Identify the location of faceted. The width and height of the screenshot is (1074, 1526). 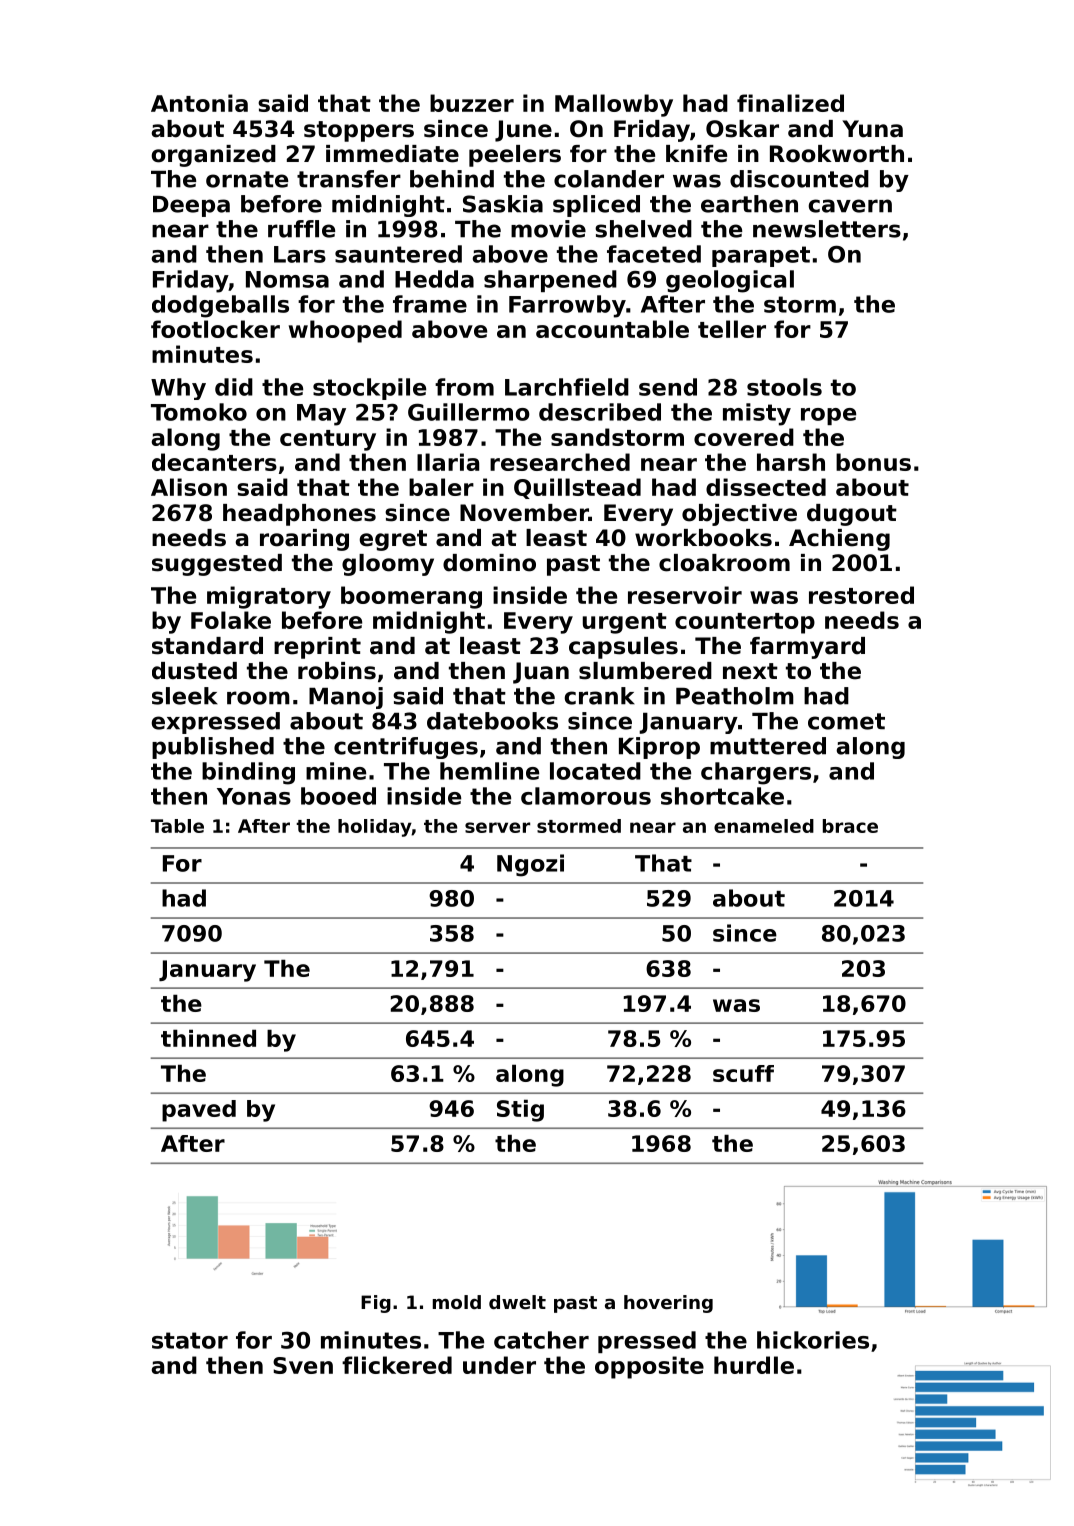
(654, 254).
